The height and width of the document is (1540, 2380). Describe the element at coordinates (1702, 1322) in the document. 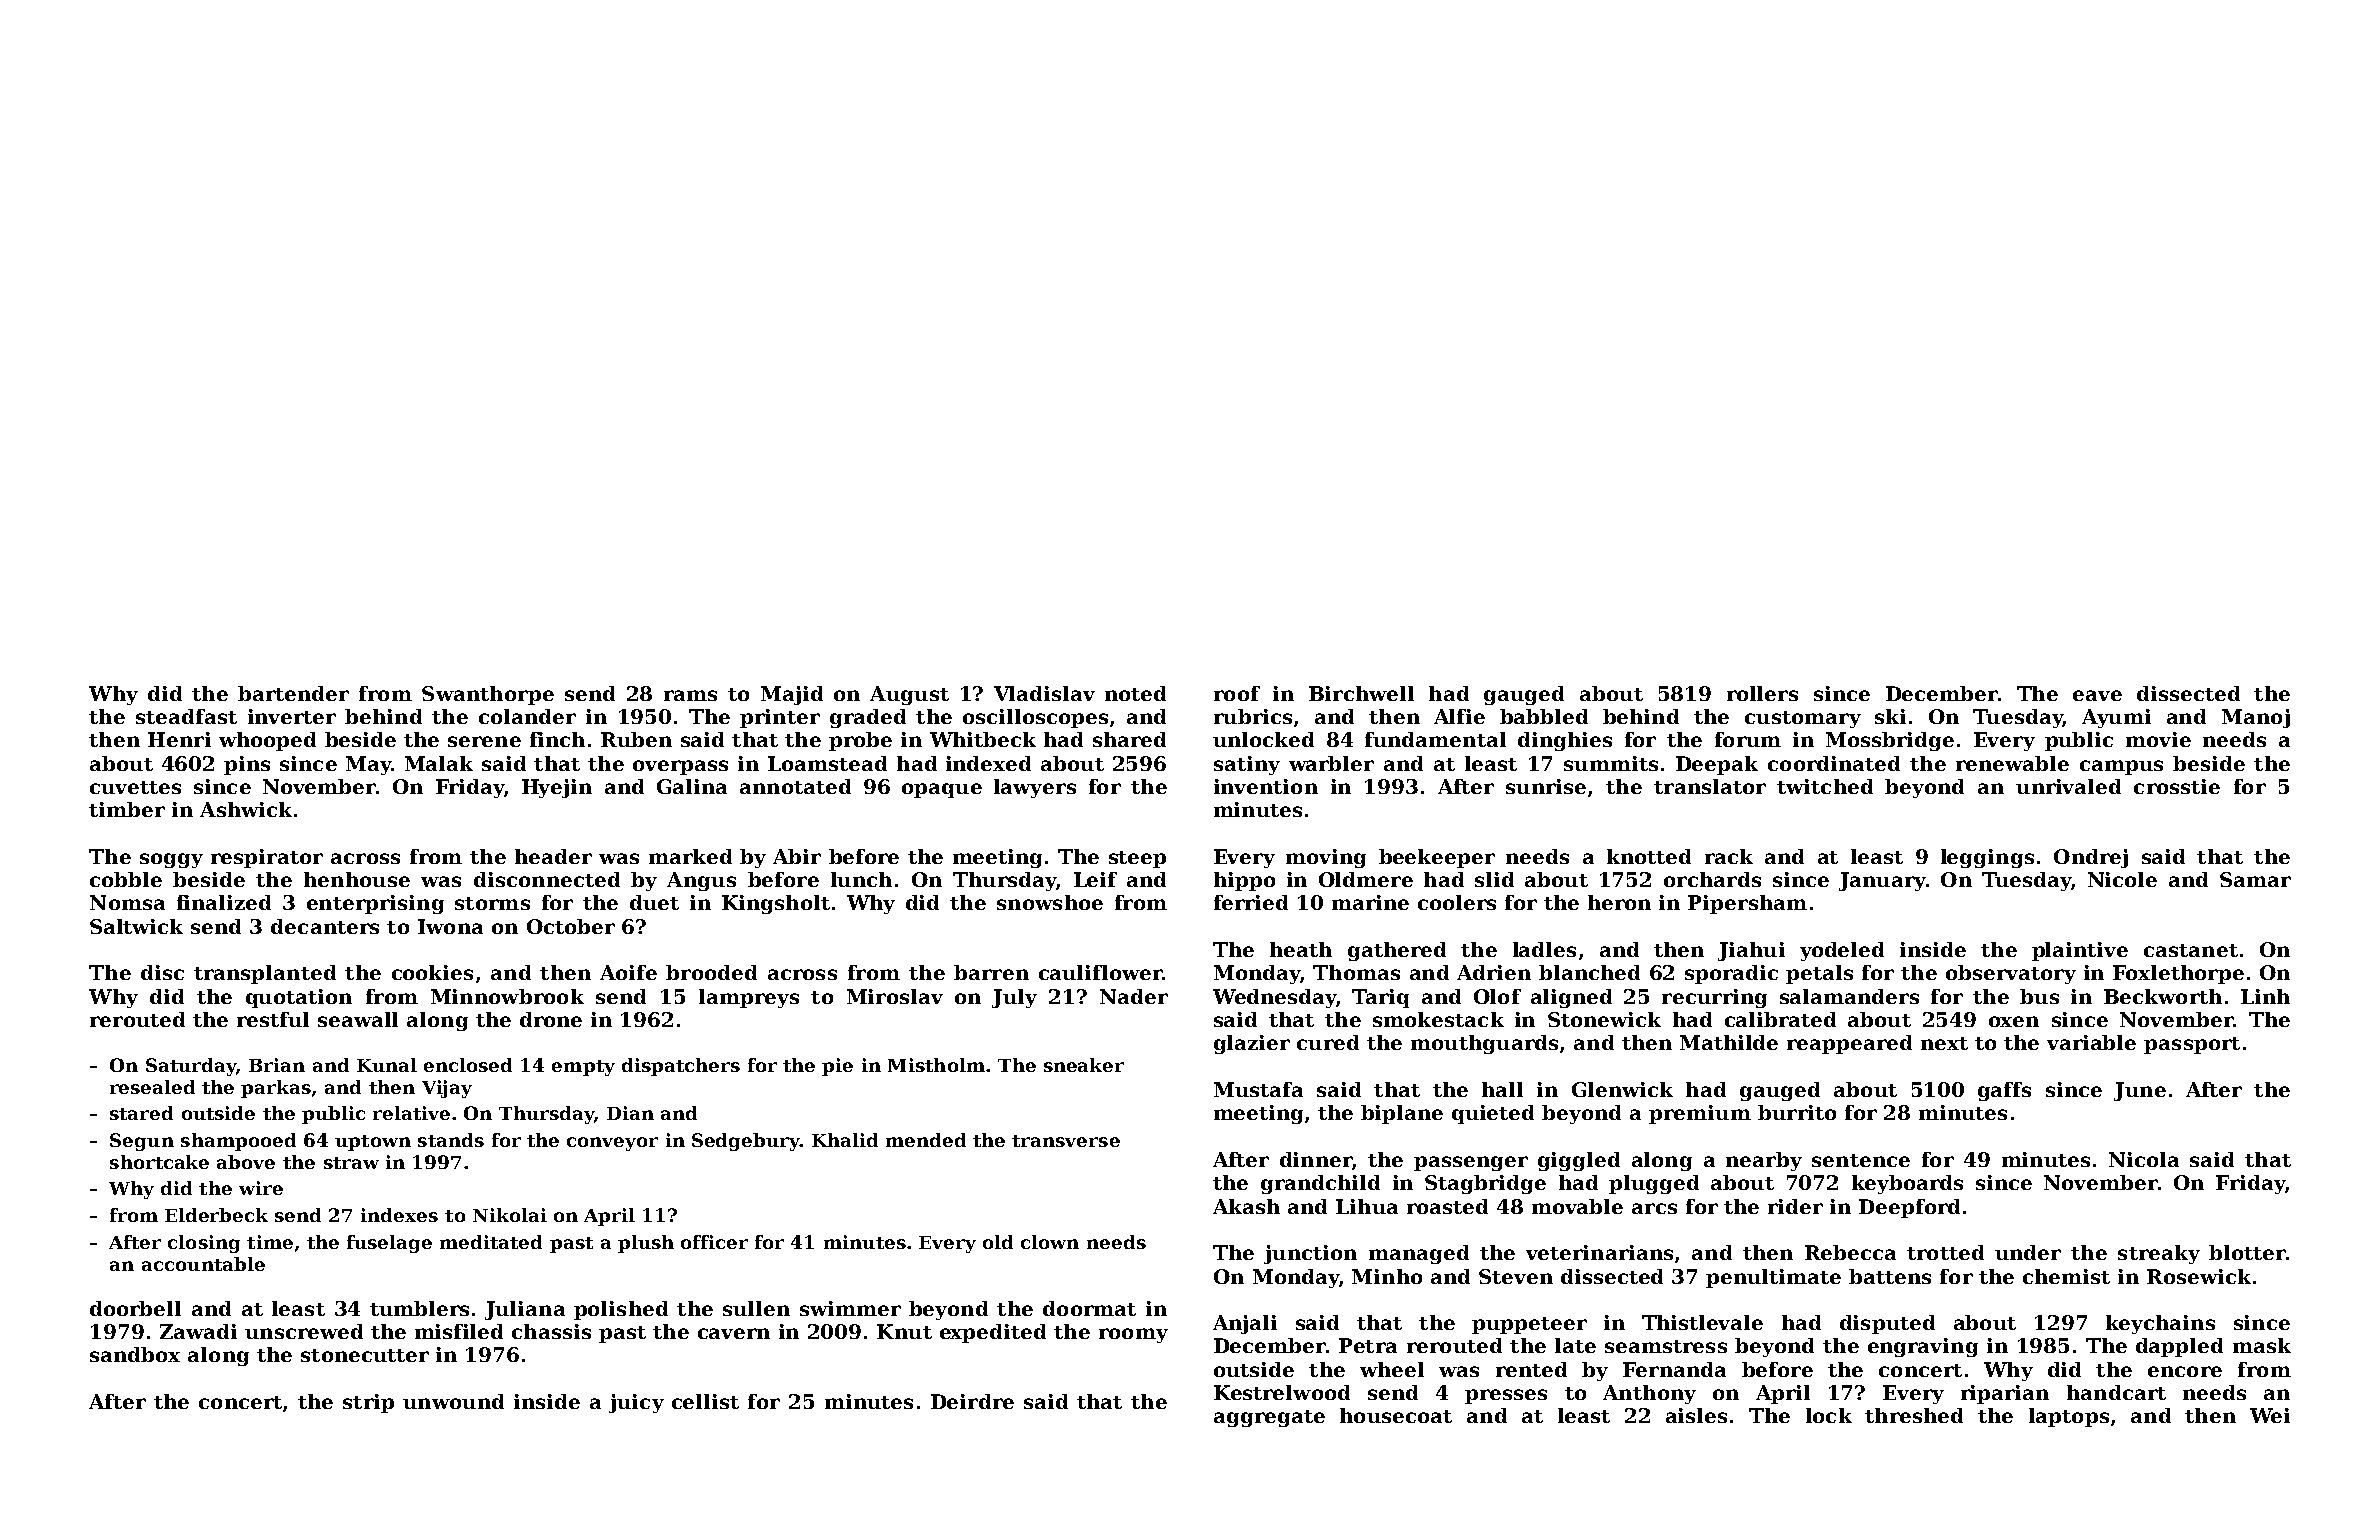

I see `Thistlevale` at that location.
